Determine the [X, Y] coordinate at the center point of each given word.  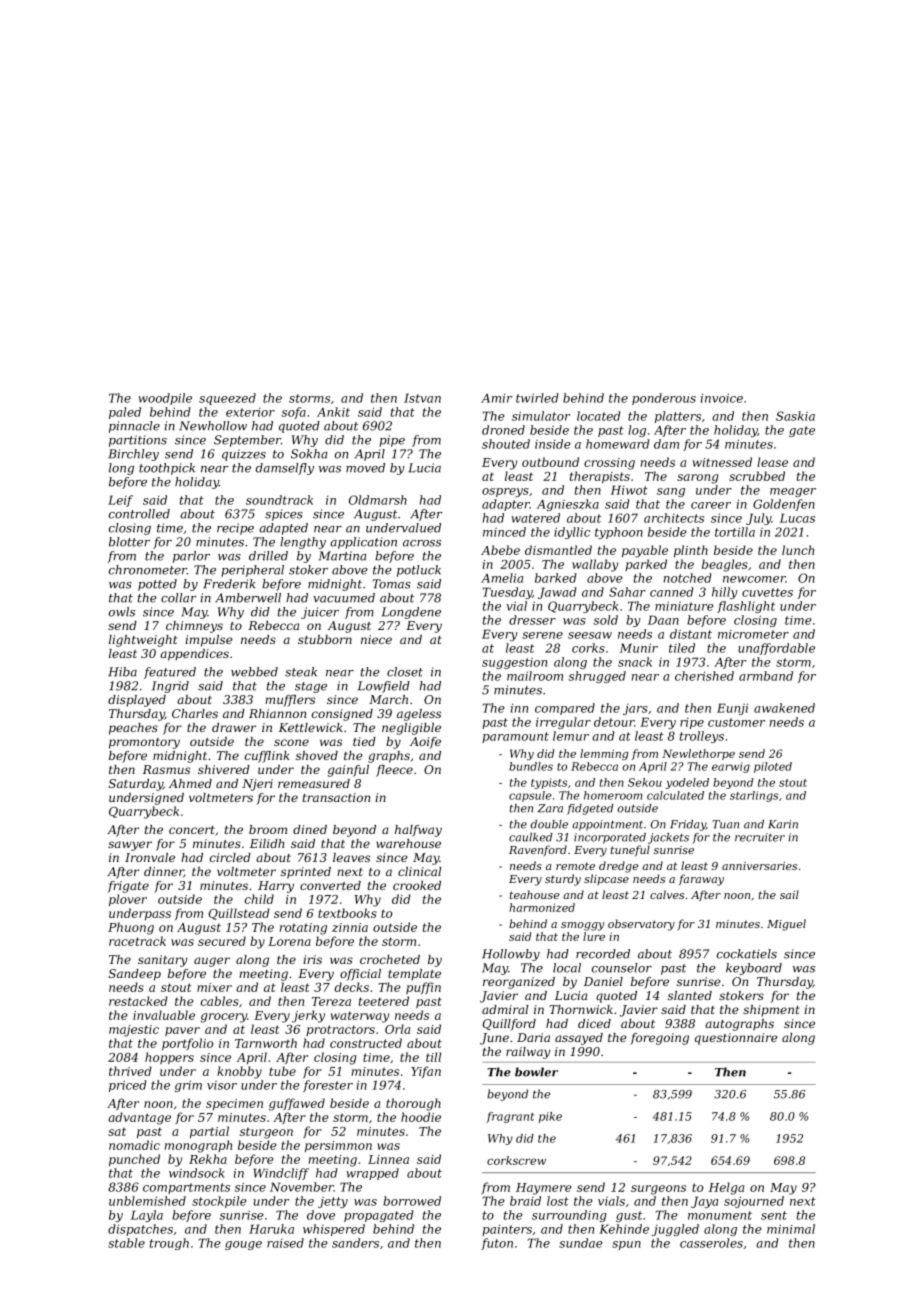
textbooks [347, 913]
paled [125, 413]
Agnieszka [568, 505]
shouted [506, 444]
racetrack [137, 941]
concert [192, 830]
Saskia [795, 416]
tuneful [630, 850]
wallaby [595, 565]
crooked [417, 885]
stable [126, 1243]
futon [497, 1244]
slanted [690, 995]
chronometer [148, 570]
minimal [791, 1229]
